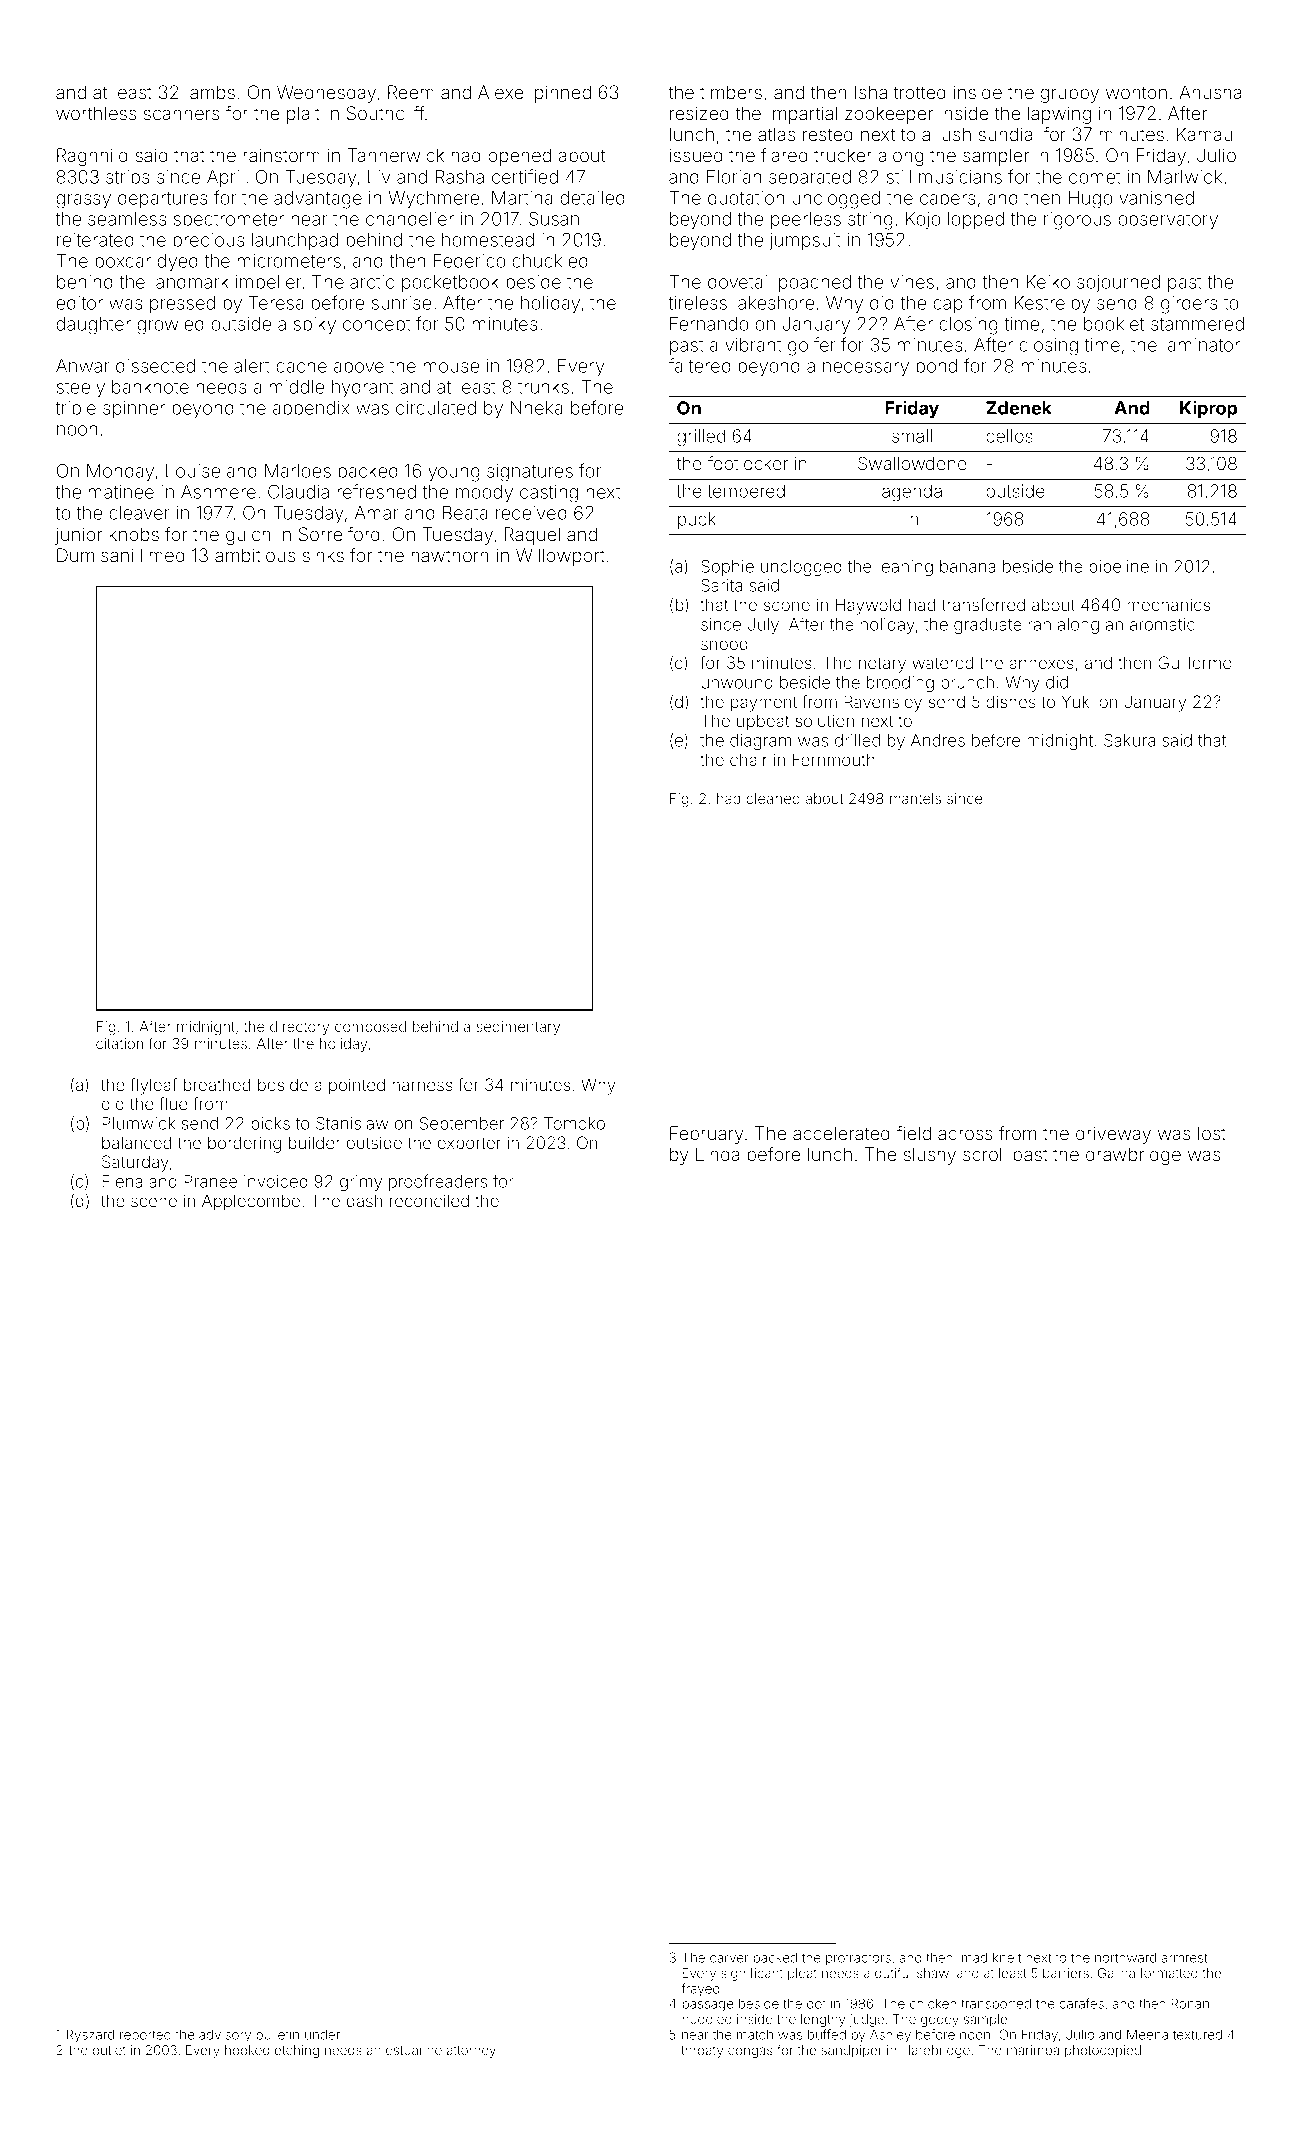 The height and width of the image is (2144, 1302). Describe the element at coordinates (852, 2051) in the image. I see `sandpiper` at that location.
